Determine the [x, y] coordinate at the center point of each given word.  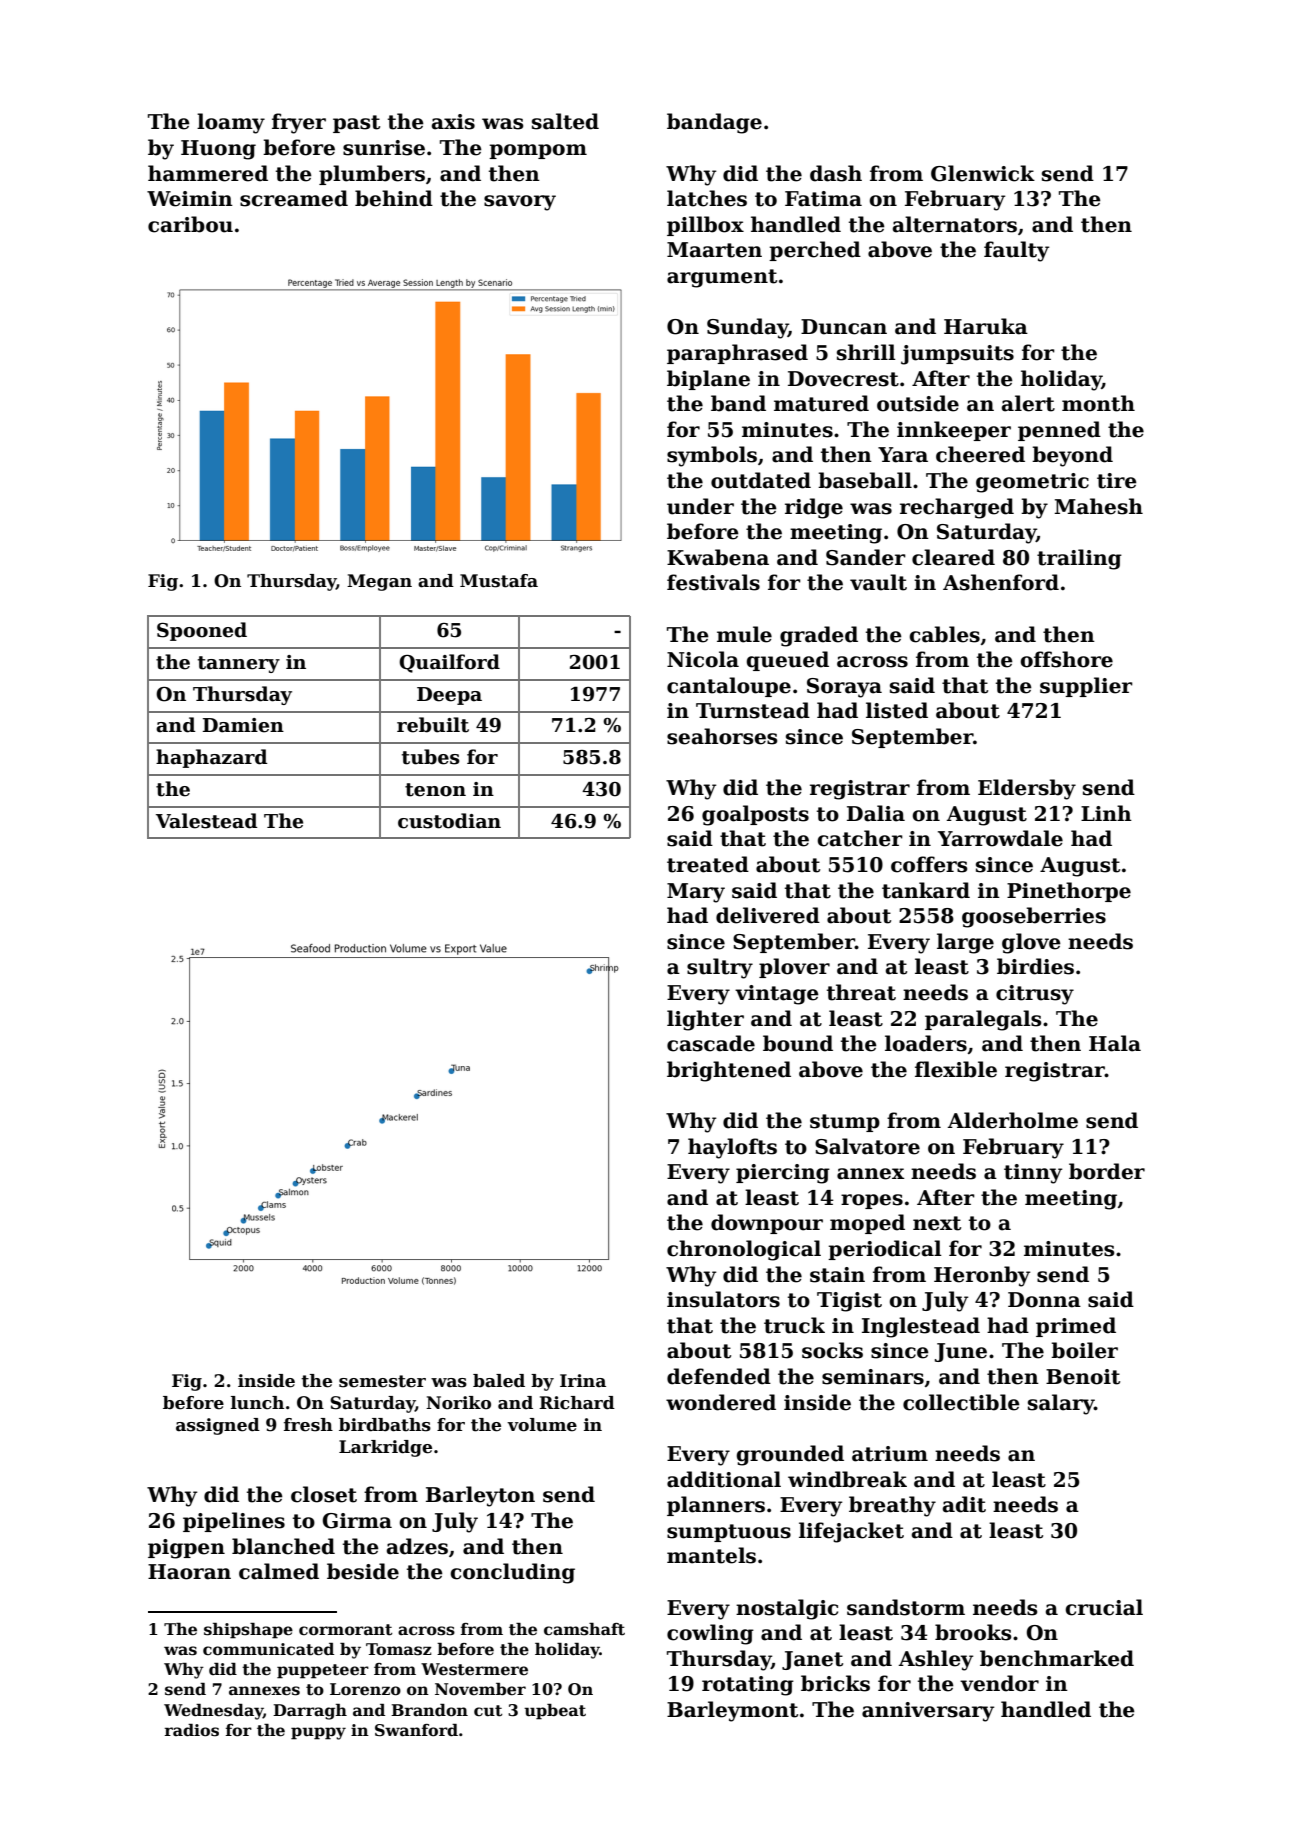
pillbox [705, 226]
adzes [417, 1546]
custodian [449, 821]
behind [394, 198]
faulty [1016, 251]
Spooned [202, 631]
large [965, 943]
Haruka [986, 326]
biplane [708, 380]
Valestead [206, 821]
